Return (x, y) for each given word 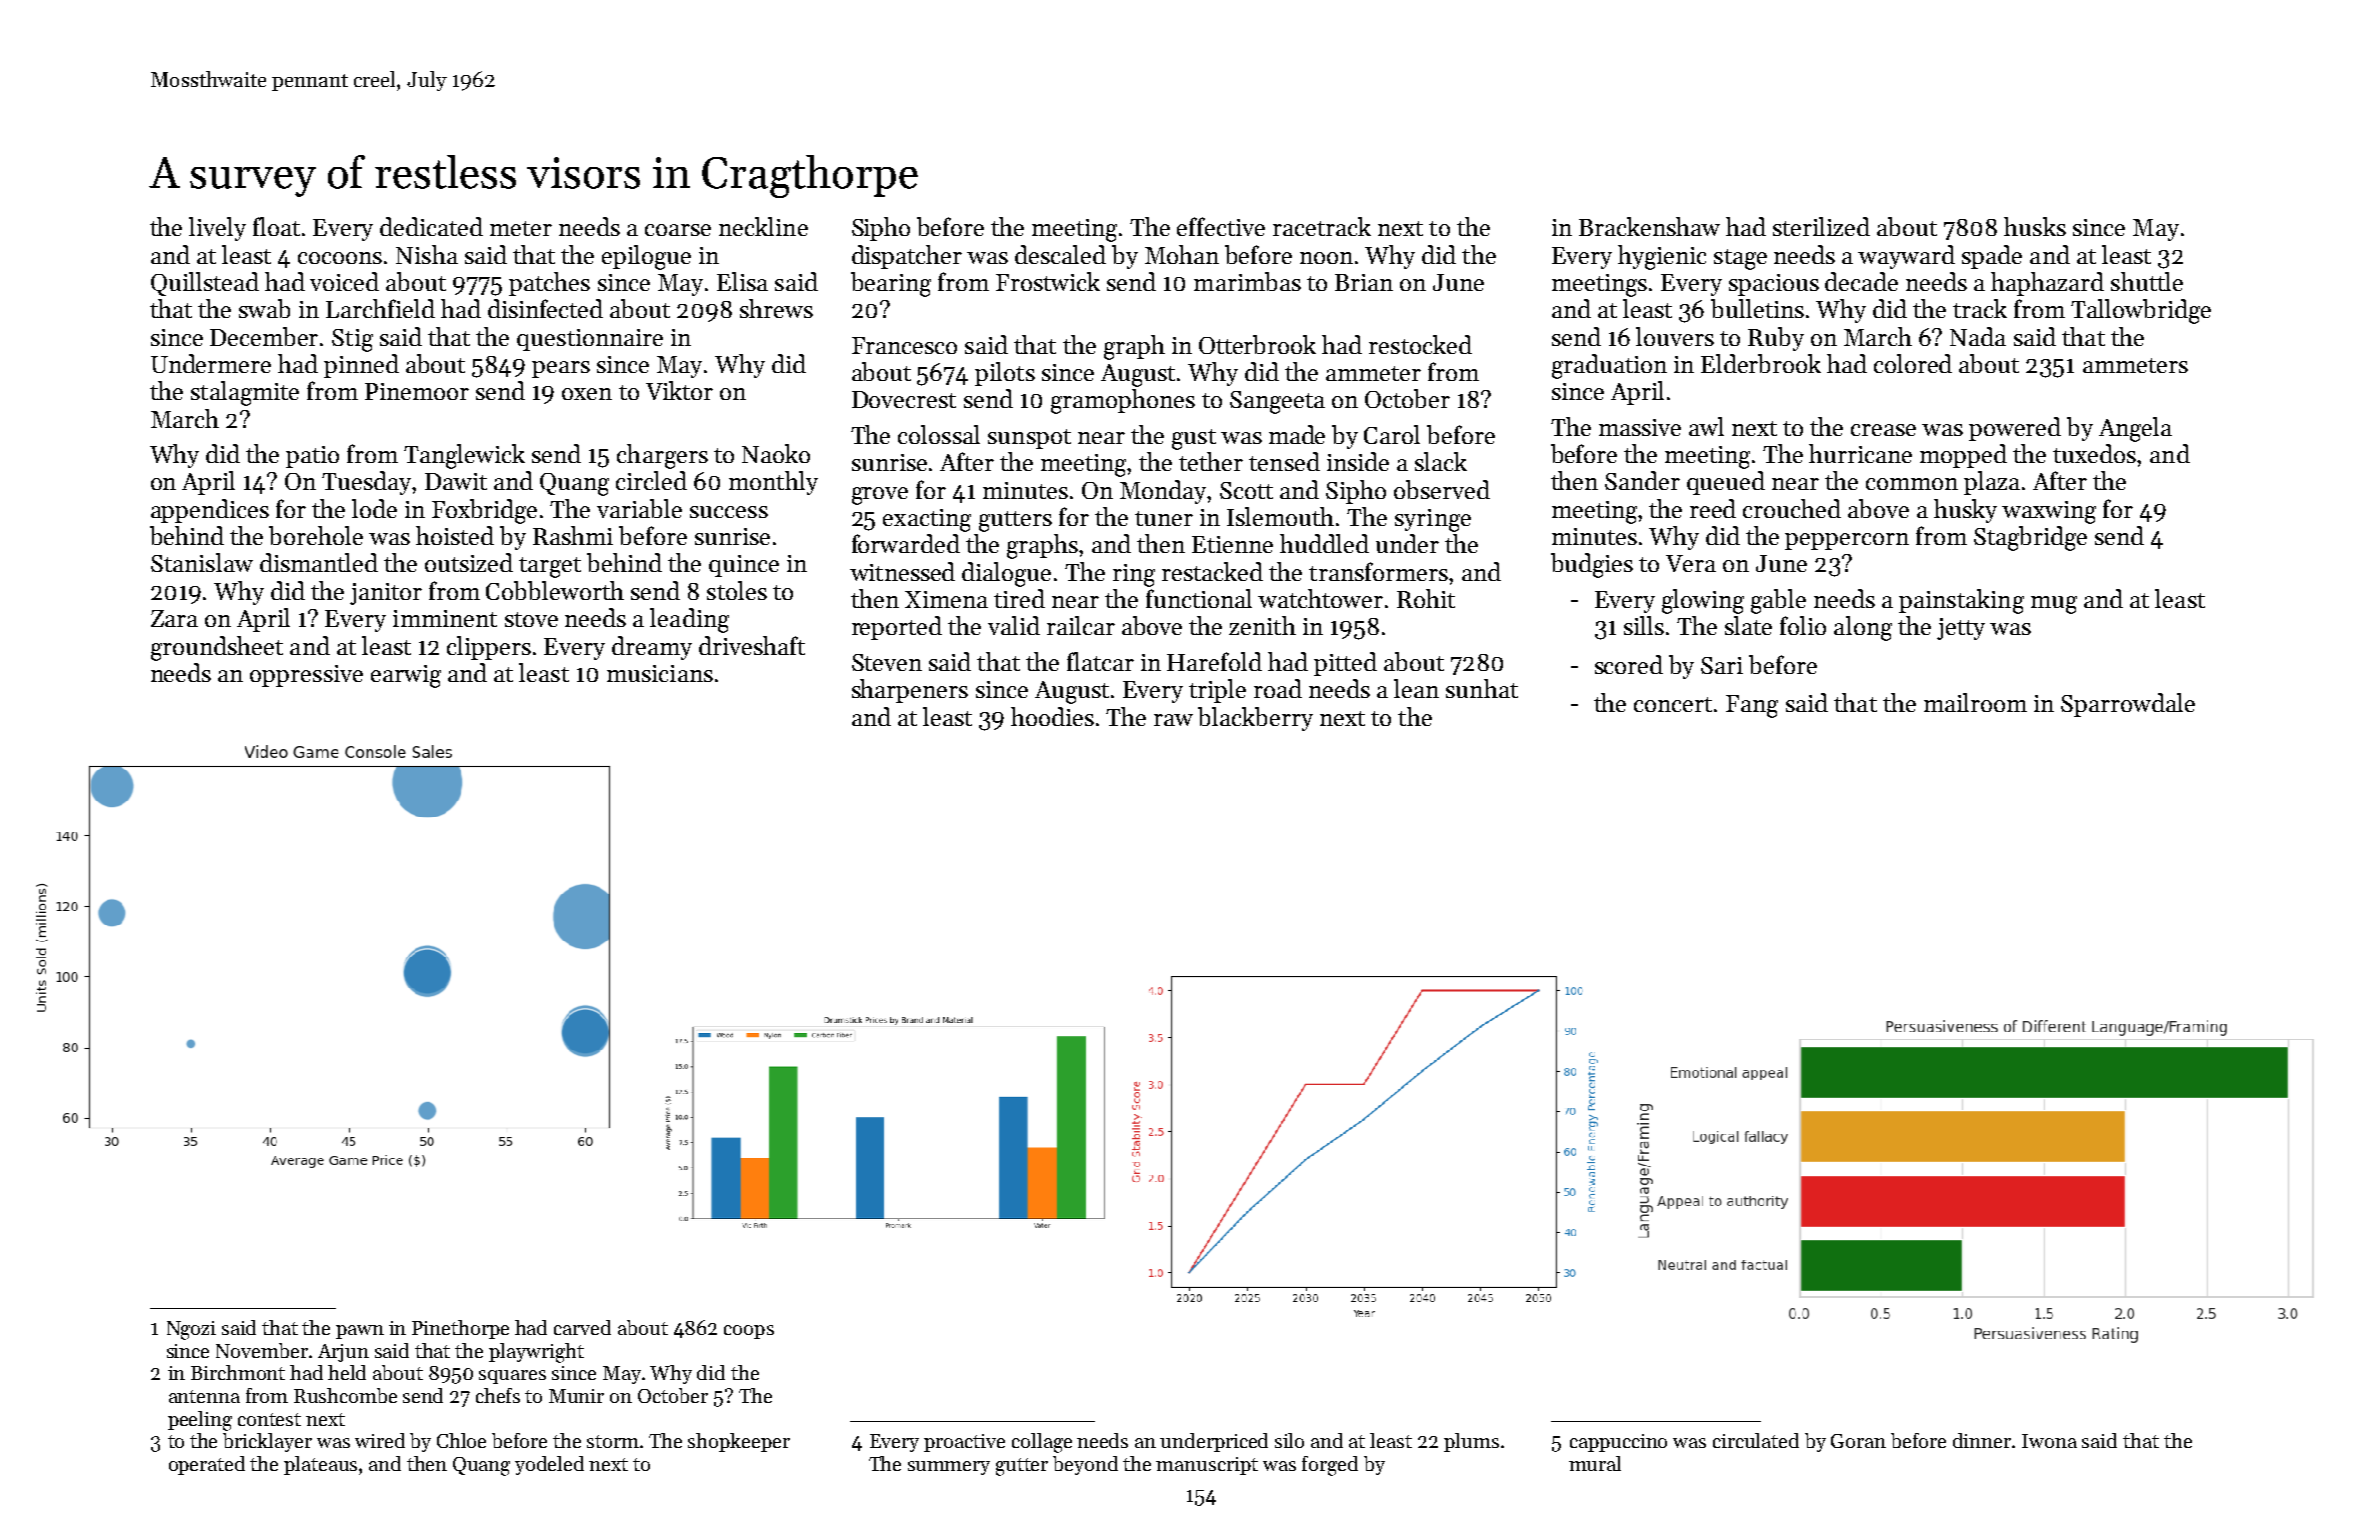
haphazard (2047, 284)
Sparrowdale (2128, 705)
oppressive (306, 676)
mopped (1963, 456)
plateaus (320, 1465)
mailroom (1975, 702)
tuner (1164, 518)
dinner (1982, 1440)
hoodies (1052, 716)
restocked (1420, 344)
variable (639, 508)
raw (1173, 720)
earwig (406, 676)
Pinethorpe (460, 1329)
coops (749, 1332)
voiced (344, 281)
